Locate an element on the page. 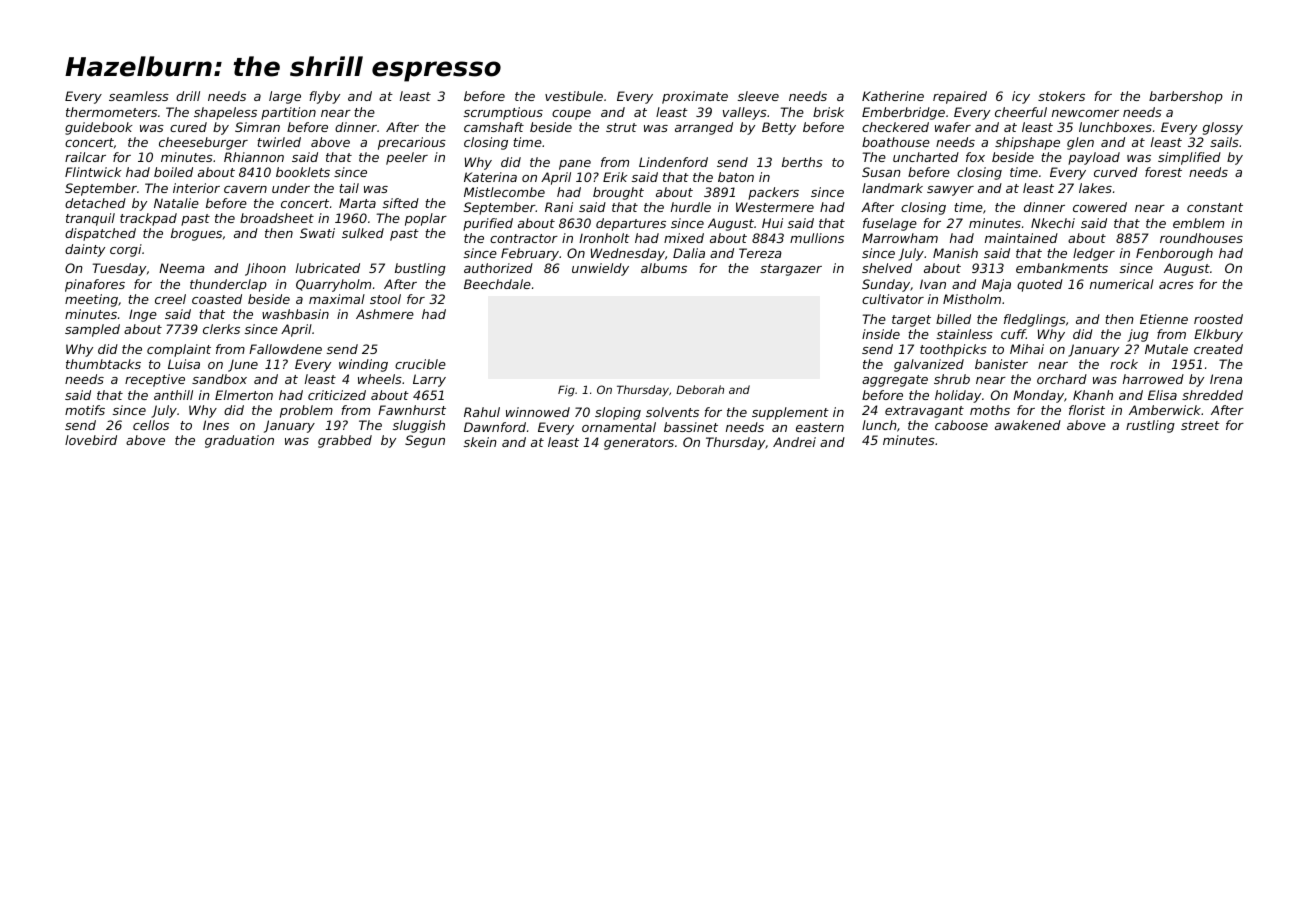  Tuesday is located at coordinates (119, 269).
